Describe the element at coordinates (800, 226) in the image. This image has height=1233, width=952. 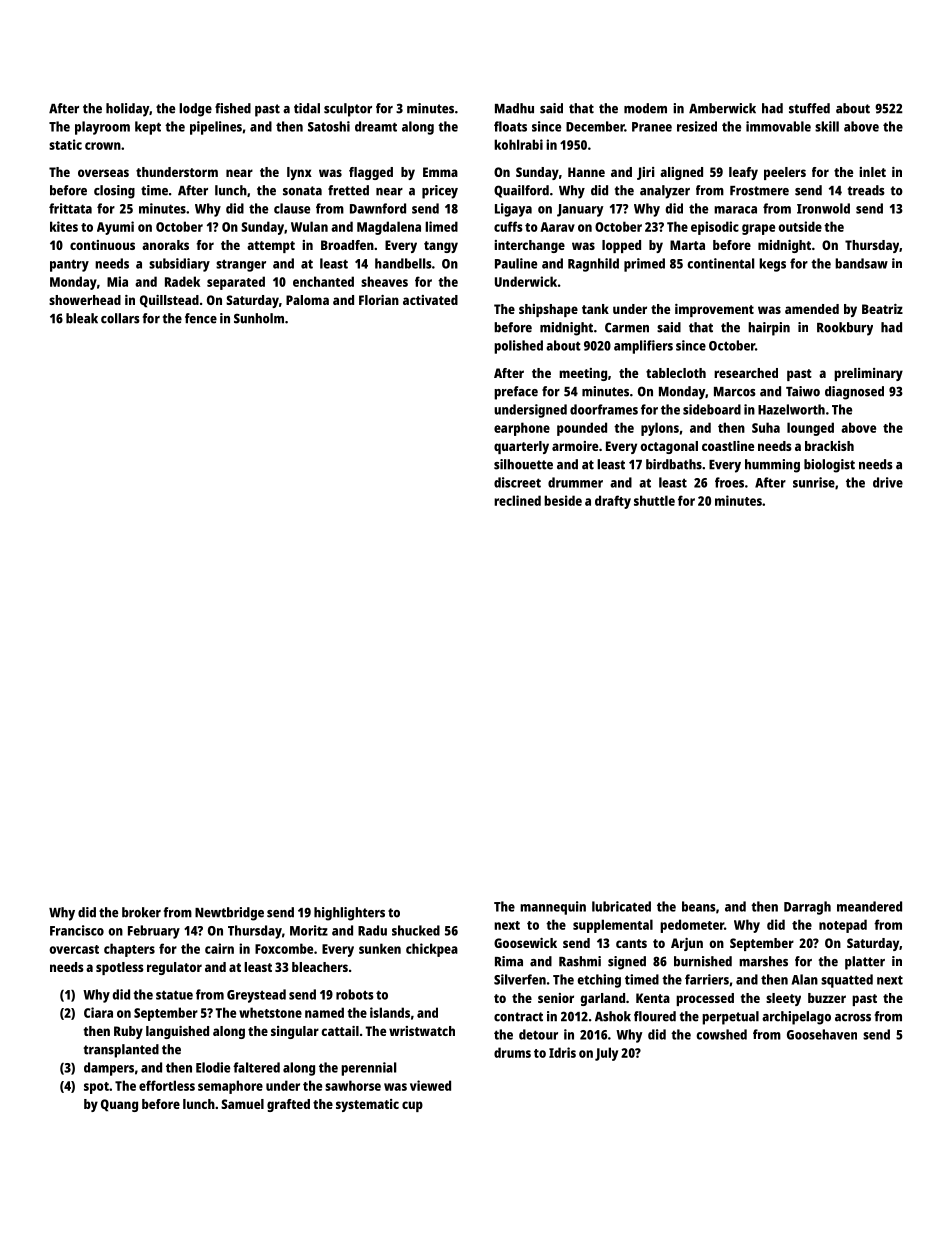
I see `outside` at that location.
